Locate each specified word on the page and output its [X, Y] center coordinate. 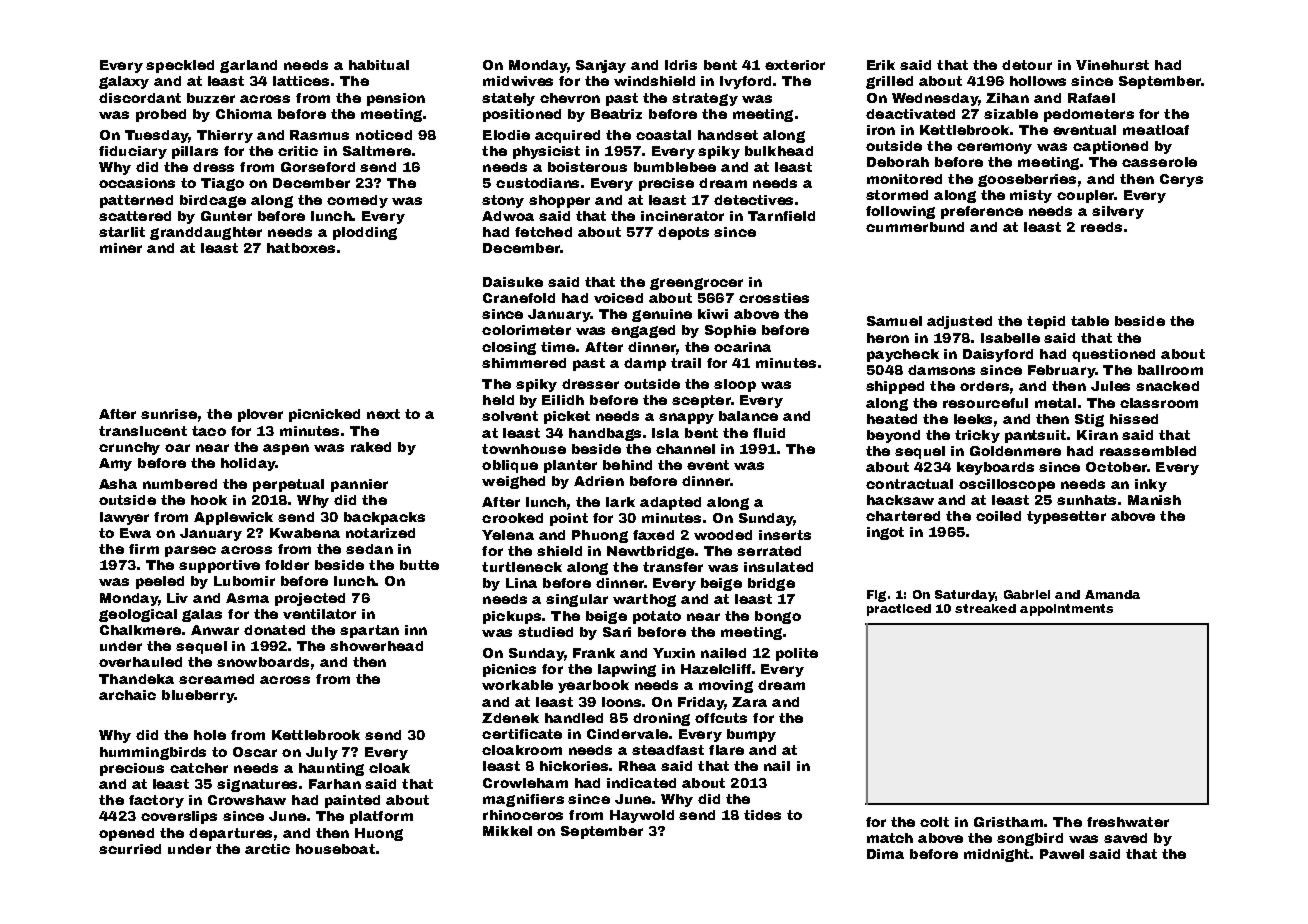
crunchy [129, 448]
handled [574, 718]
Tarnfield [781, 216]
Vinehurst [1112, 65]
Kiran [1097, 435]
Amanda [1112, 594]
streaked [985, 608]
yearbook [593, 686]
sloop [735, 385]
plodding [365, 233]
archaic [127, 695]
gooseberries [1027, 180]
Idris [681, 65]
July [322, 753]
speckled [180, 66]
